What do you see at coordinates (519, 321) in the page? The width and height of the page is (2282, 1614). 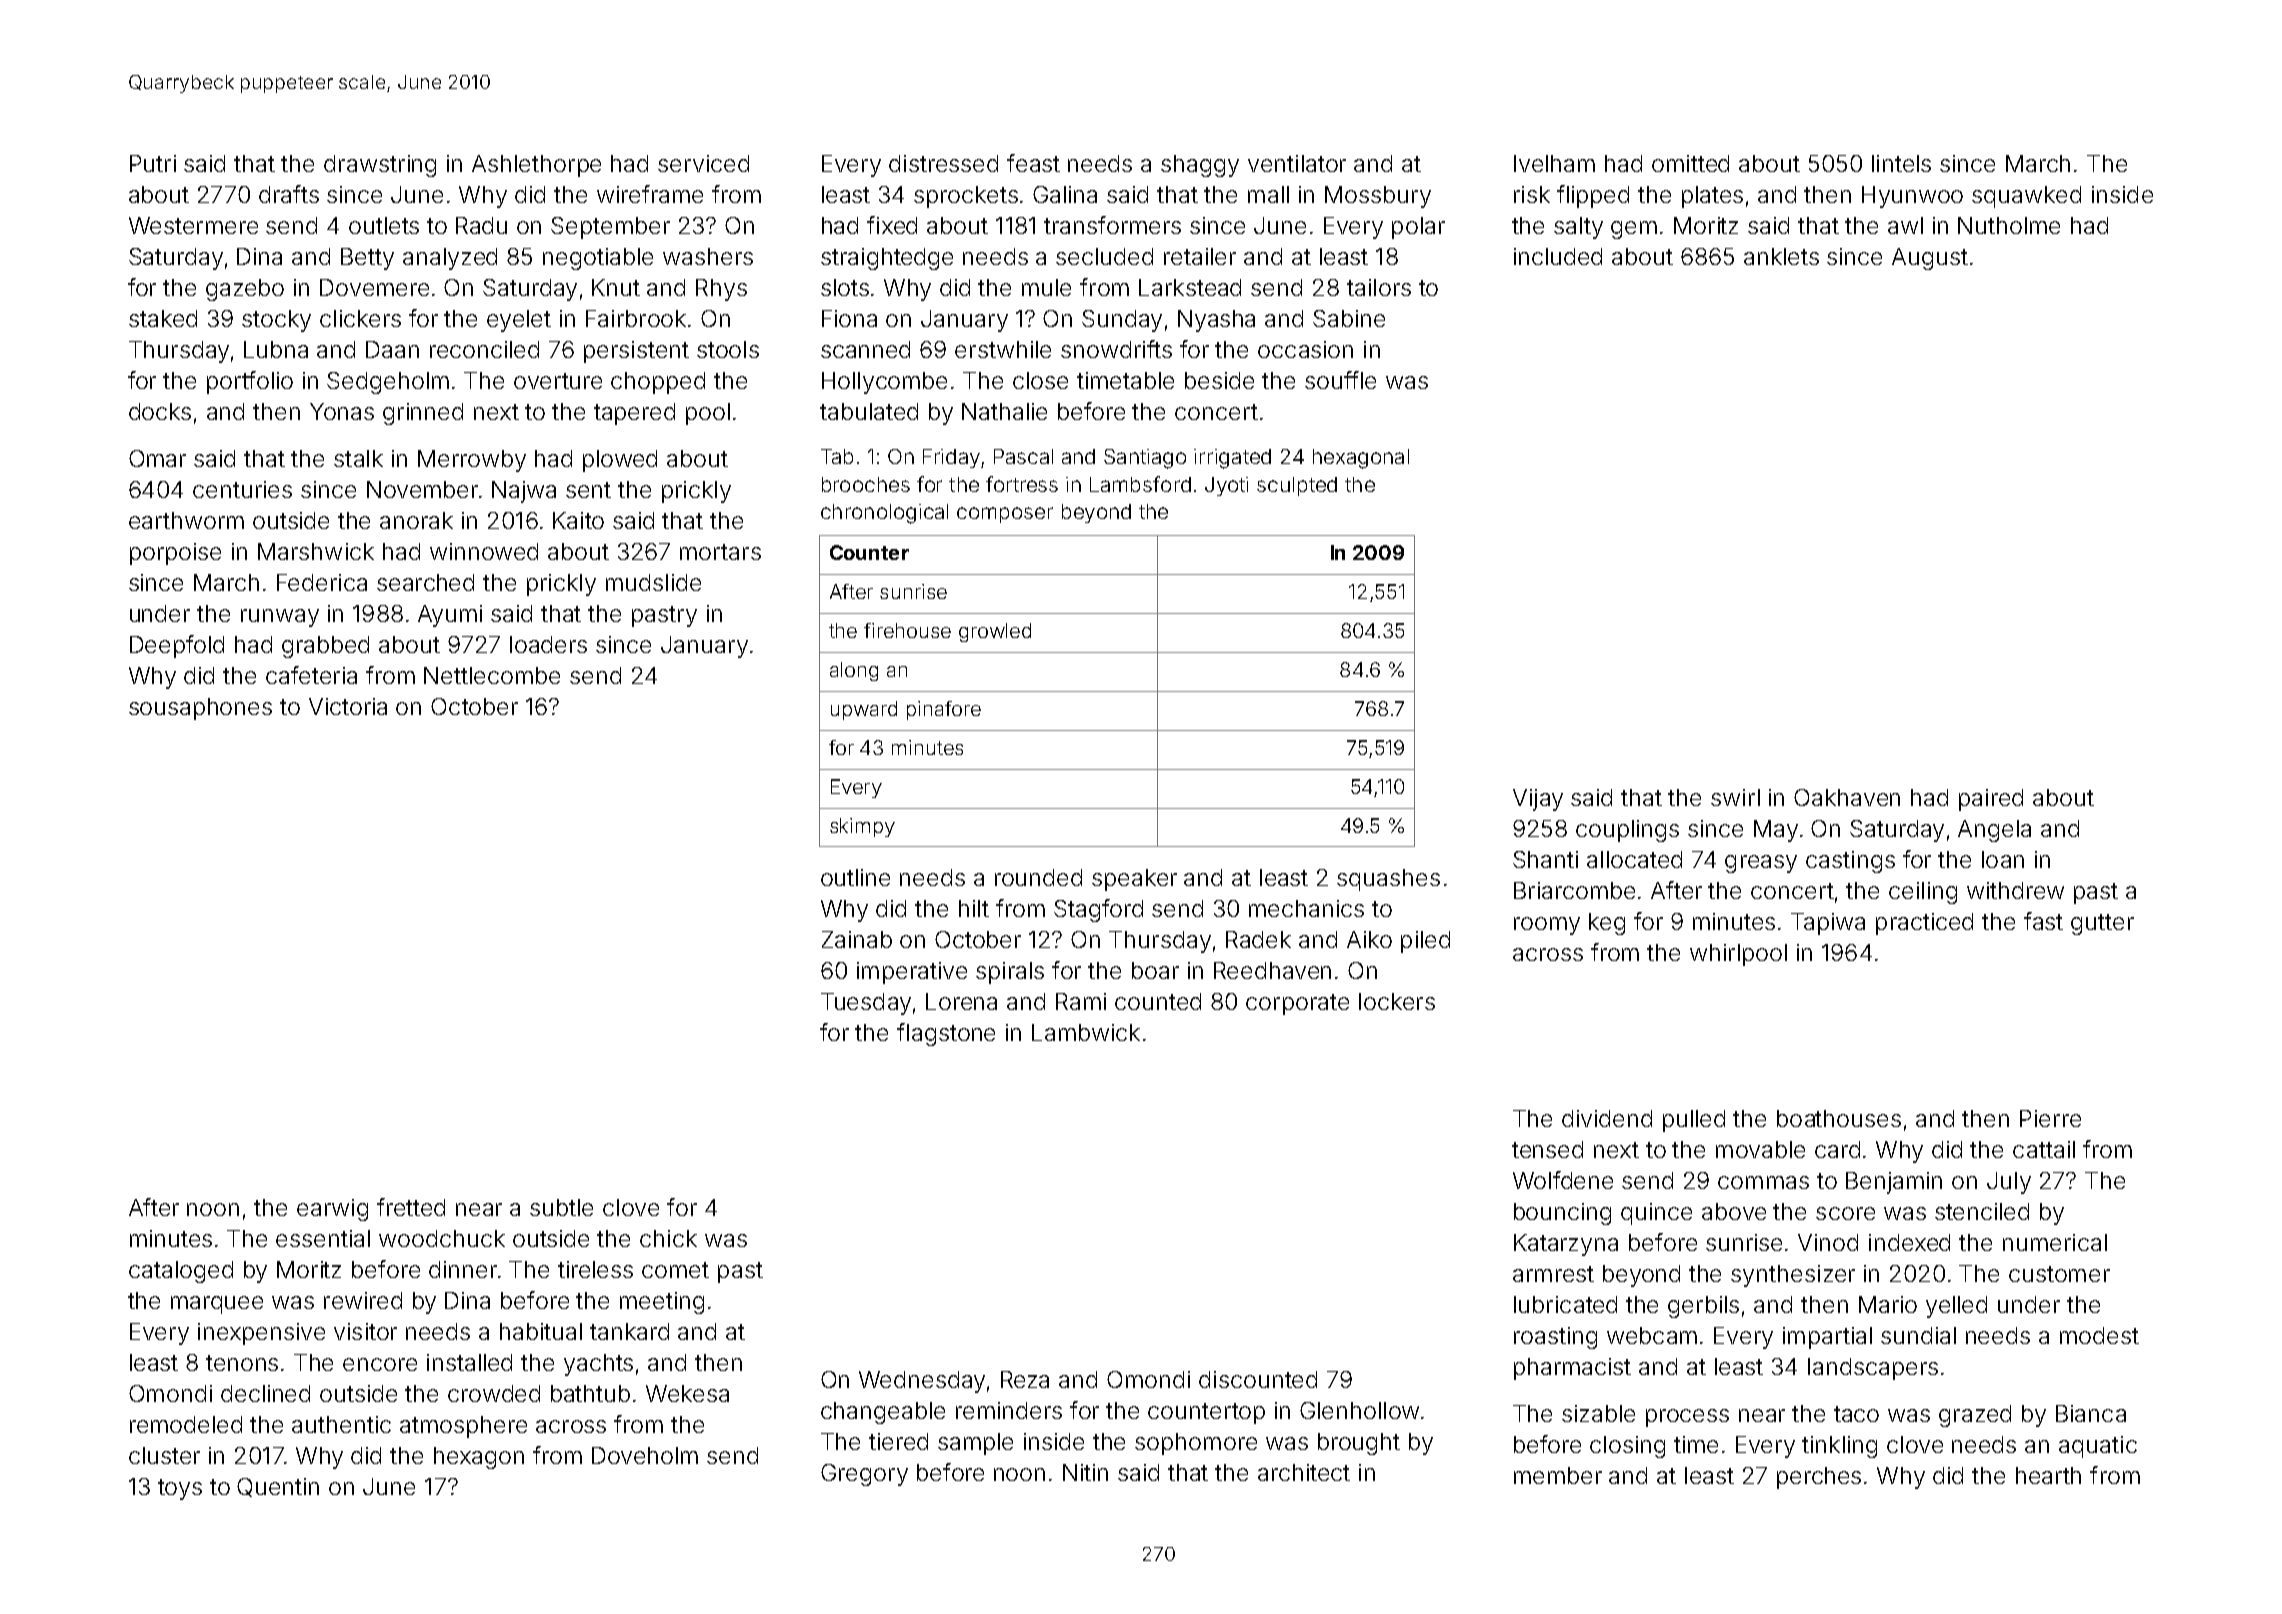 I see `eyelet` at bounding box center [519, 321].
